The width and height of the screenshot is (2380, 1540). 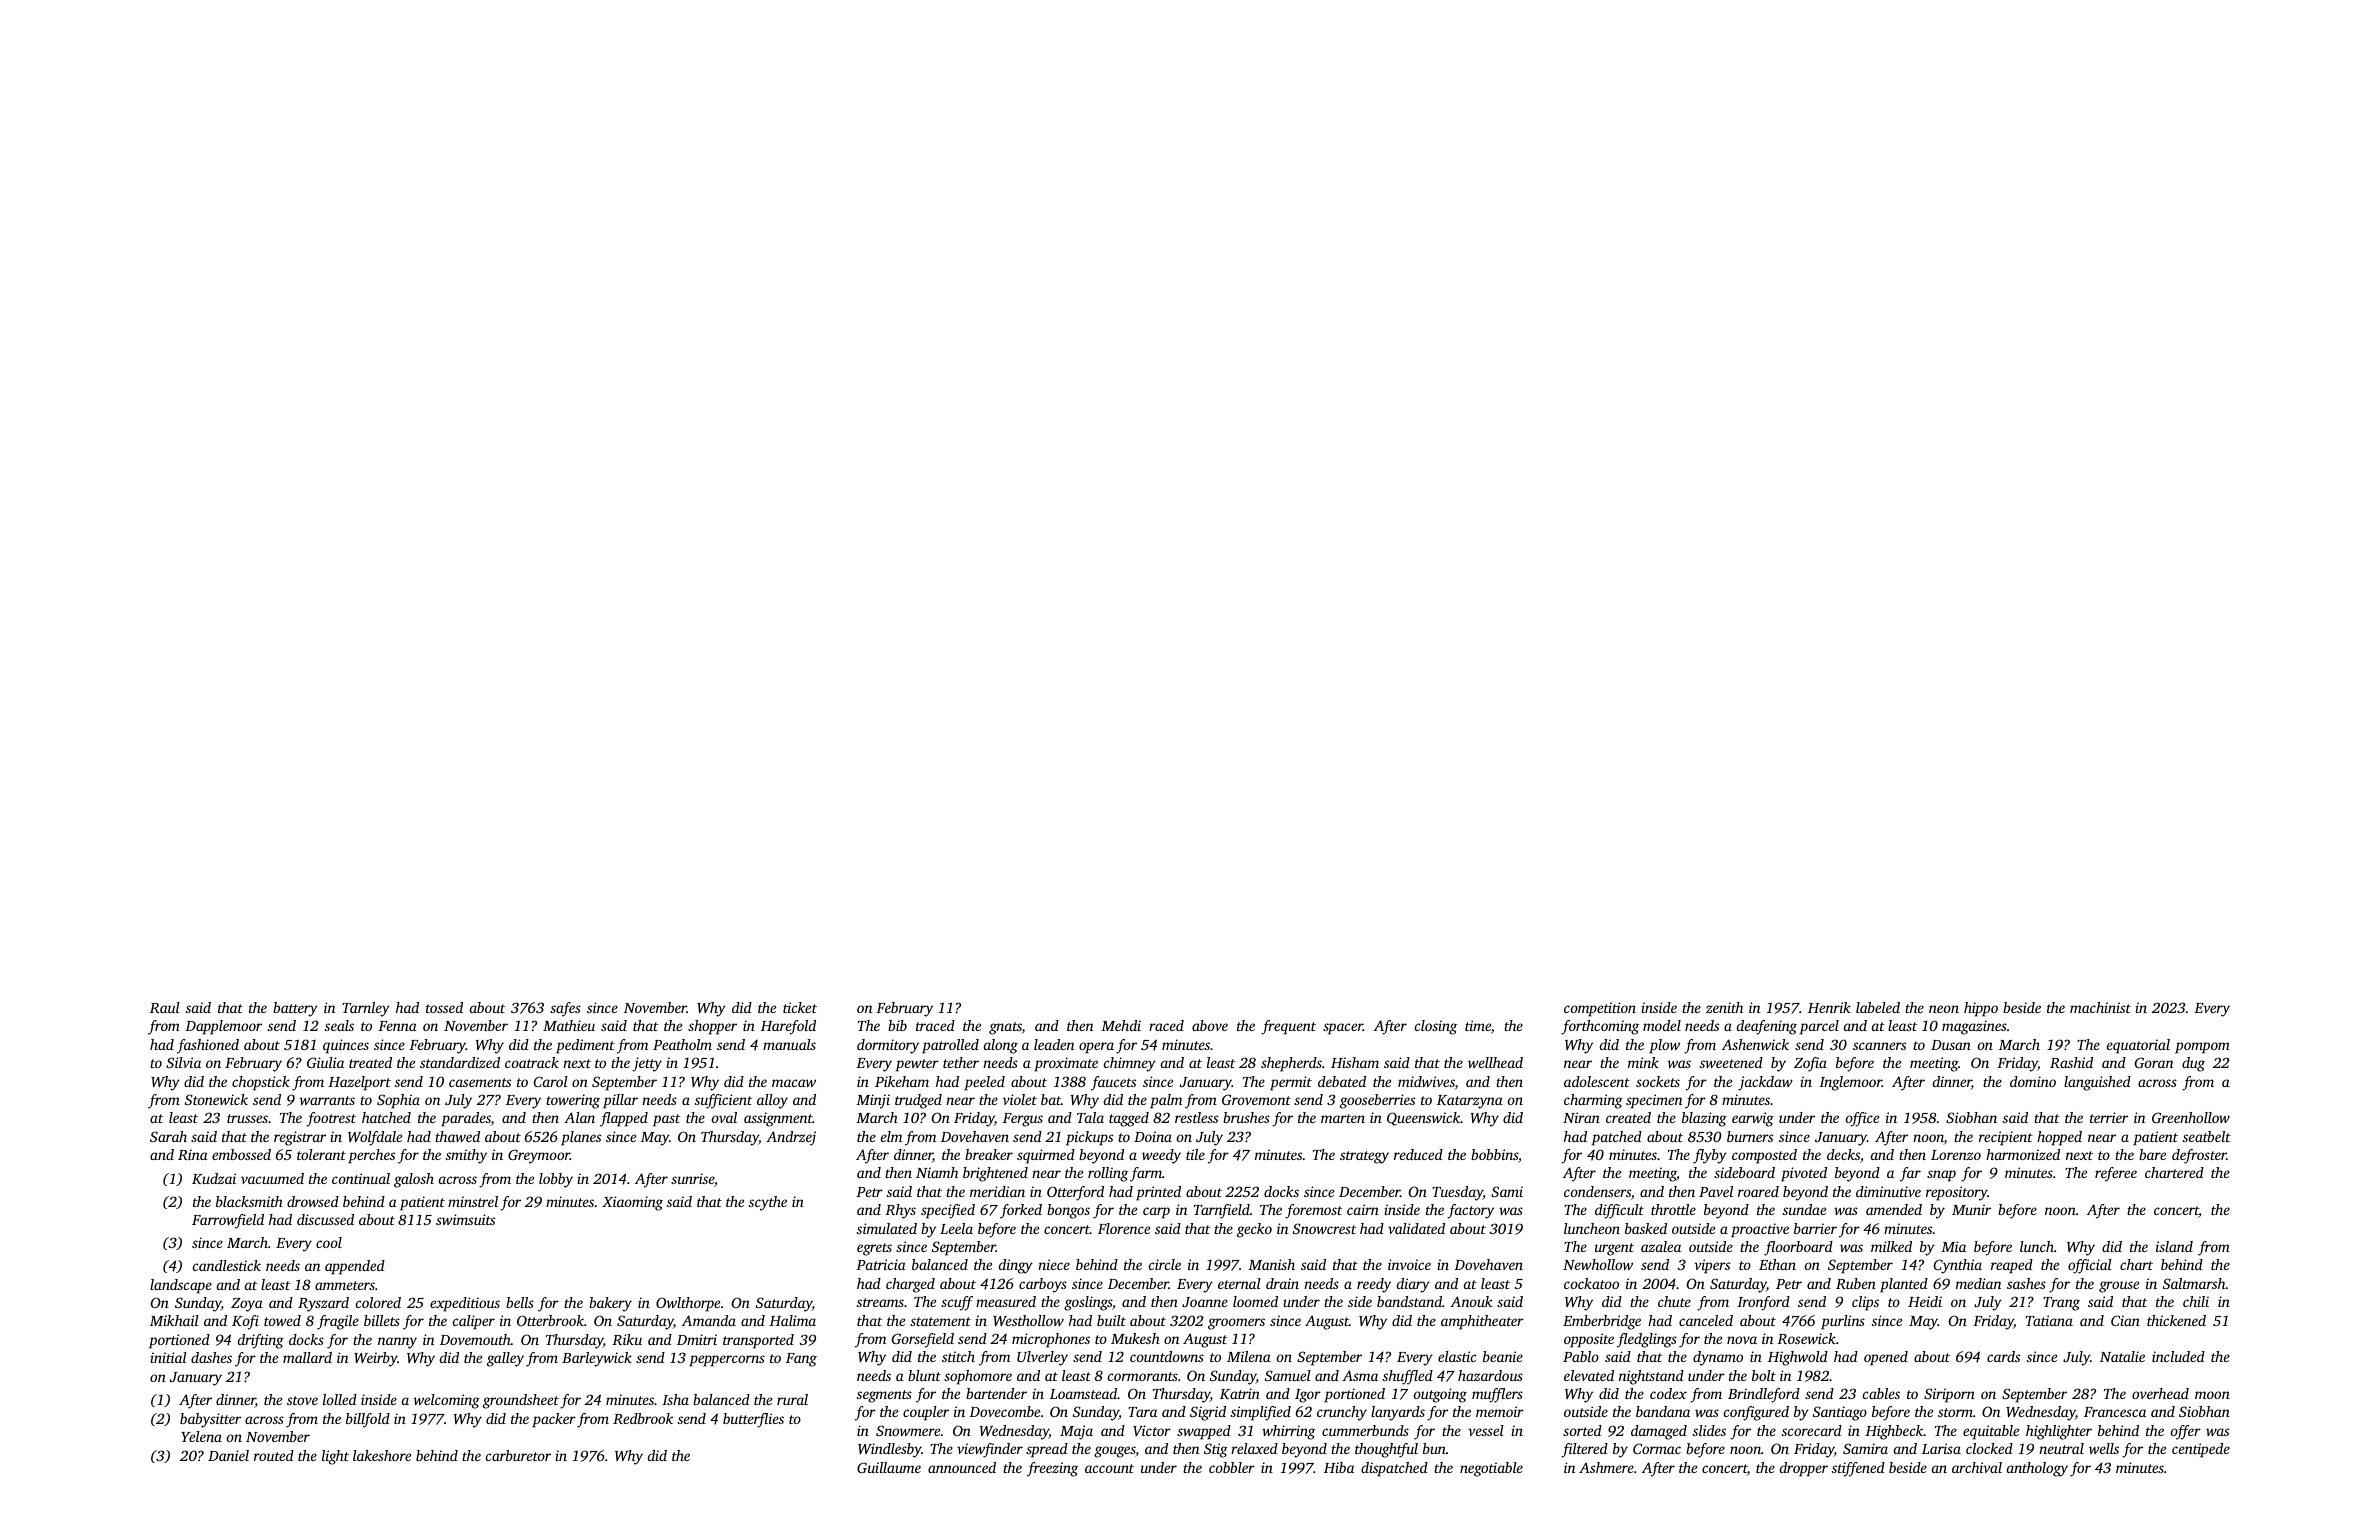 I want to click on sufficient, so click(x=723, y=1101).
